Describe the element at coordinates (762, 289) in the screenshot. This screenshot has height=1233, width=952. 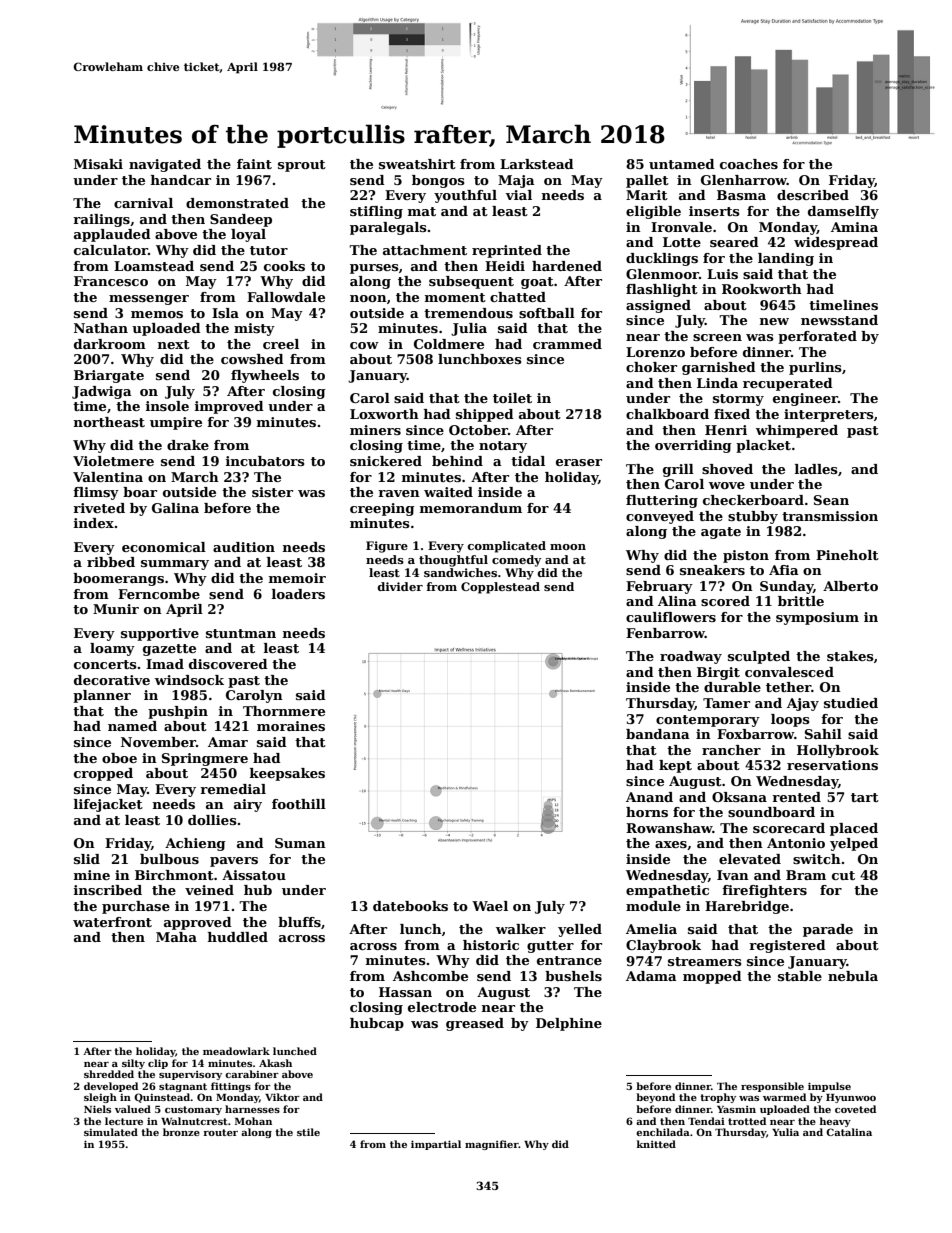
I see `Rookworth` at that location.
